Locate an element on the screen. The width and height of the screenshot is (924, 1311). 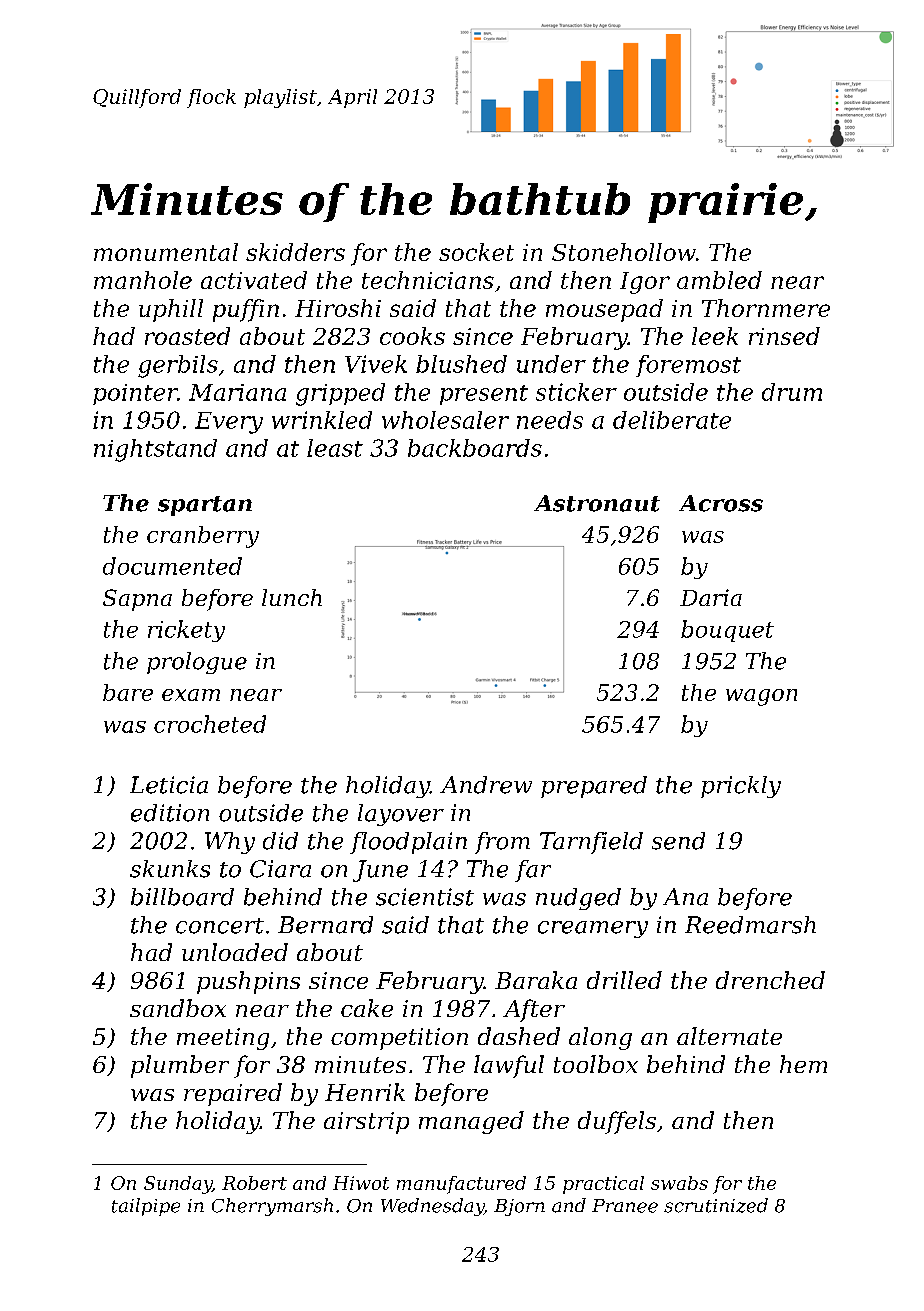
Sapna is located at coordinates (137, 600).
